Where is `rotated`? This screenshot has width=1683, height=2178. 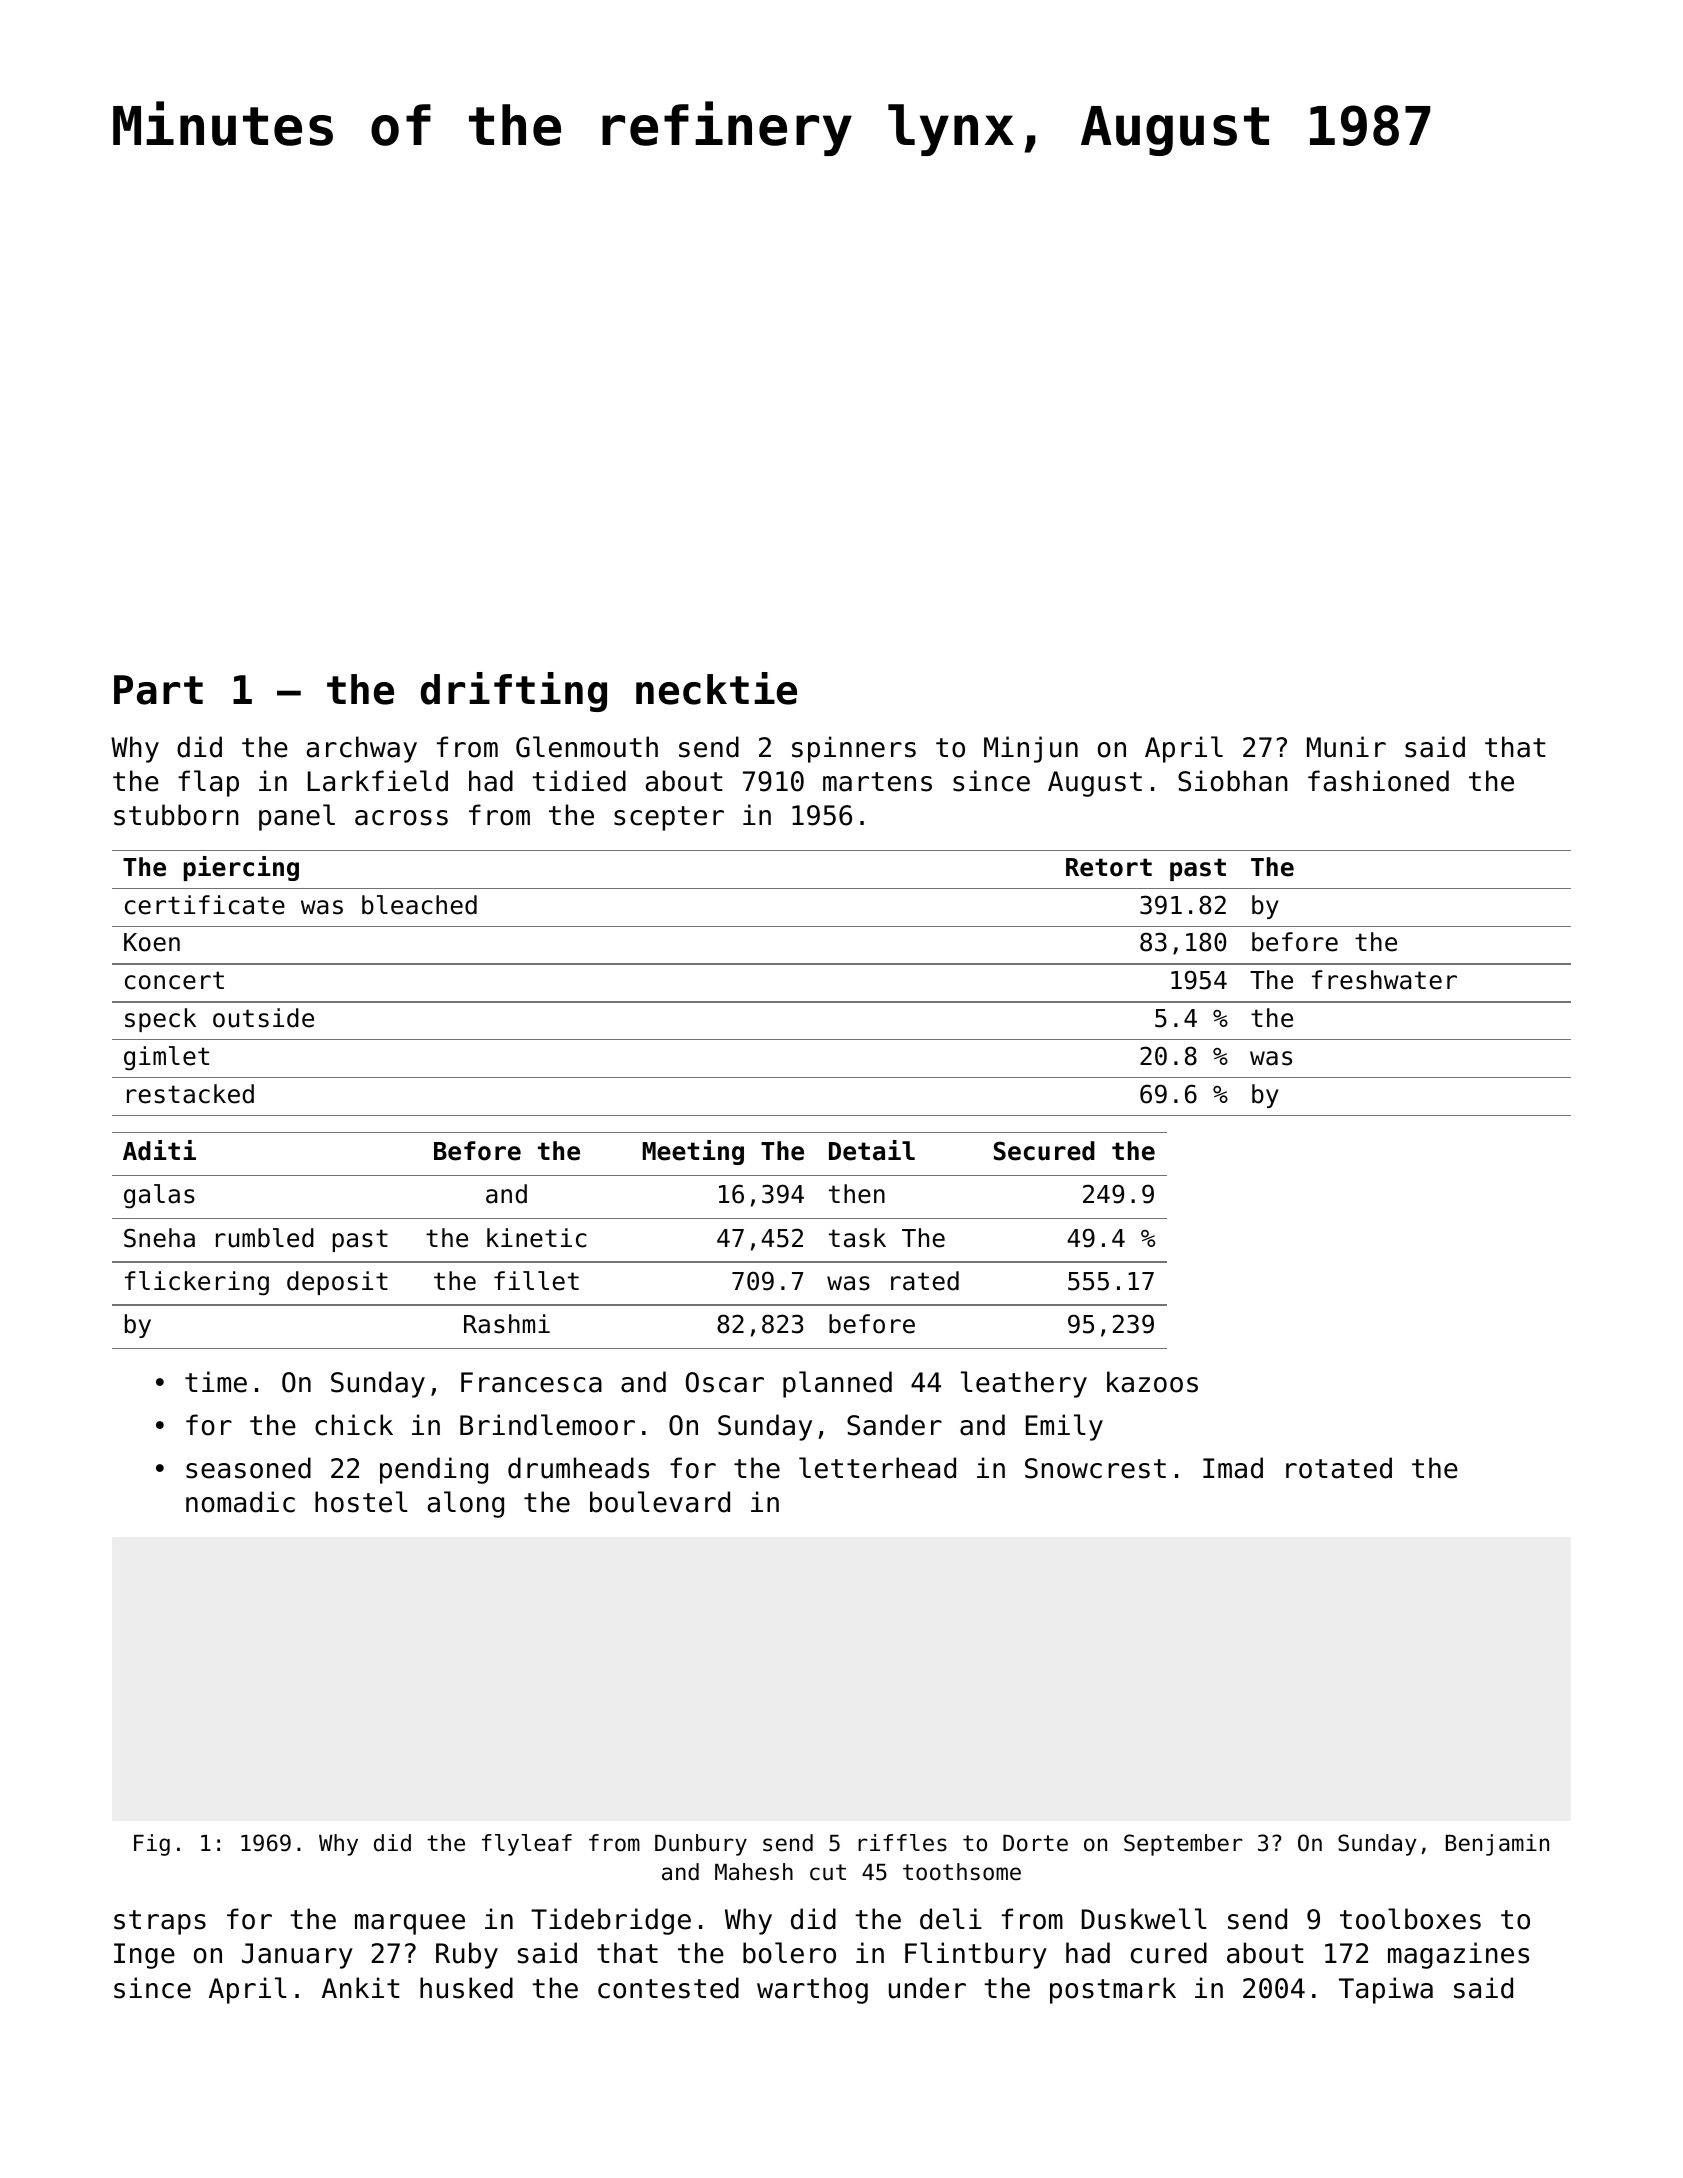
rotated is located at coordinates (1339, 1468).
